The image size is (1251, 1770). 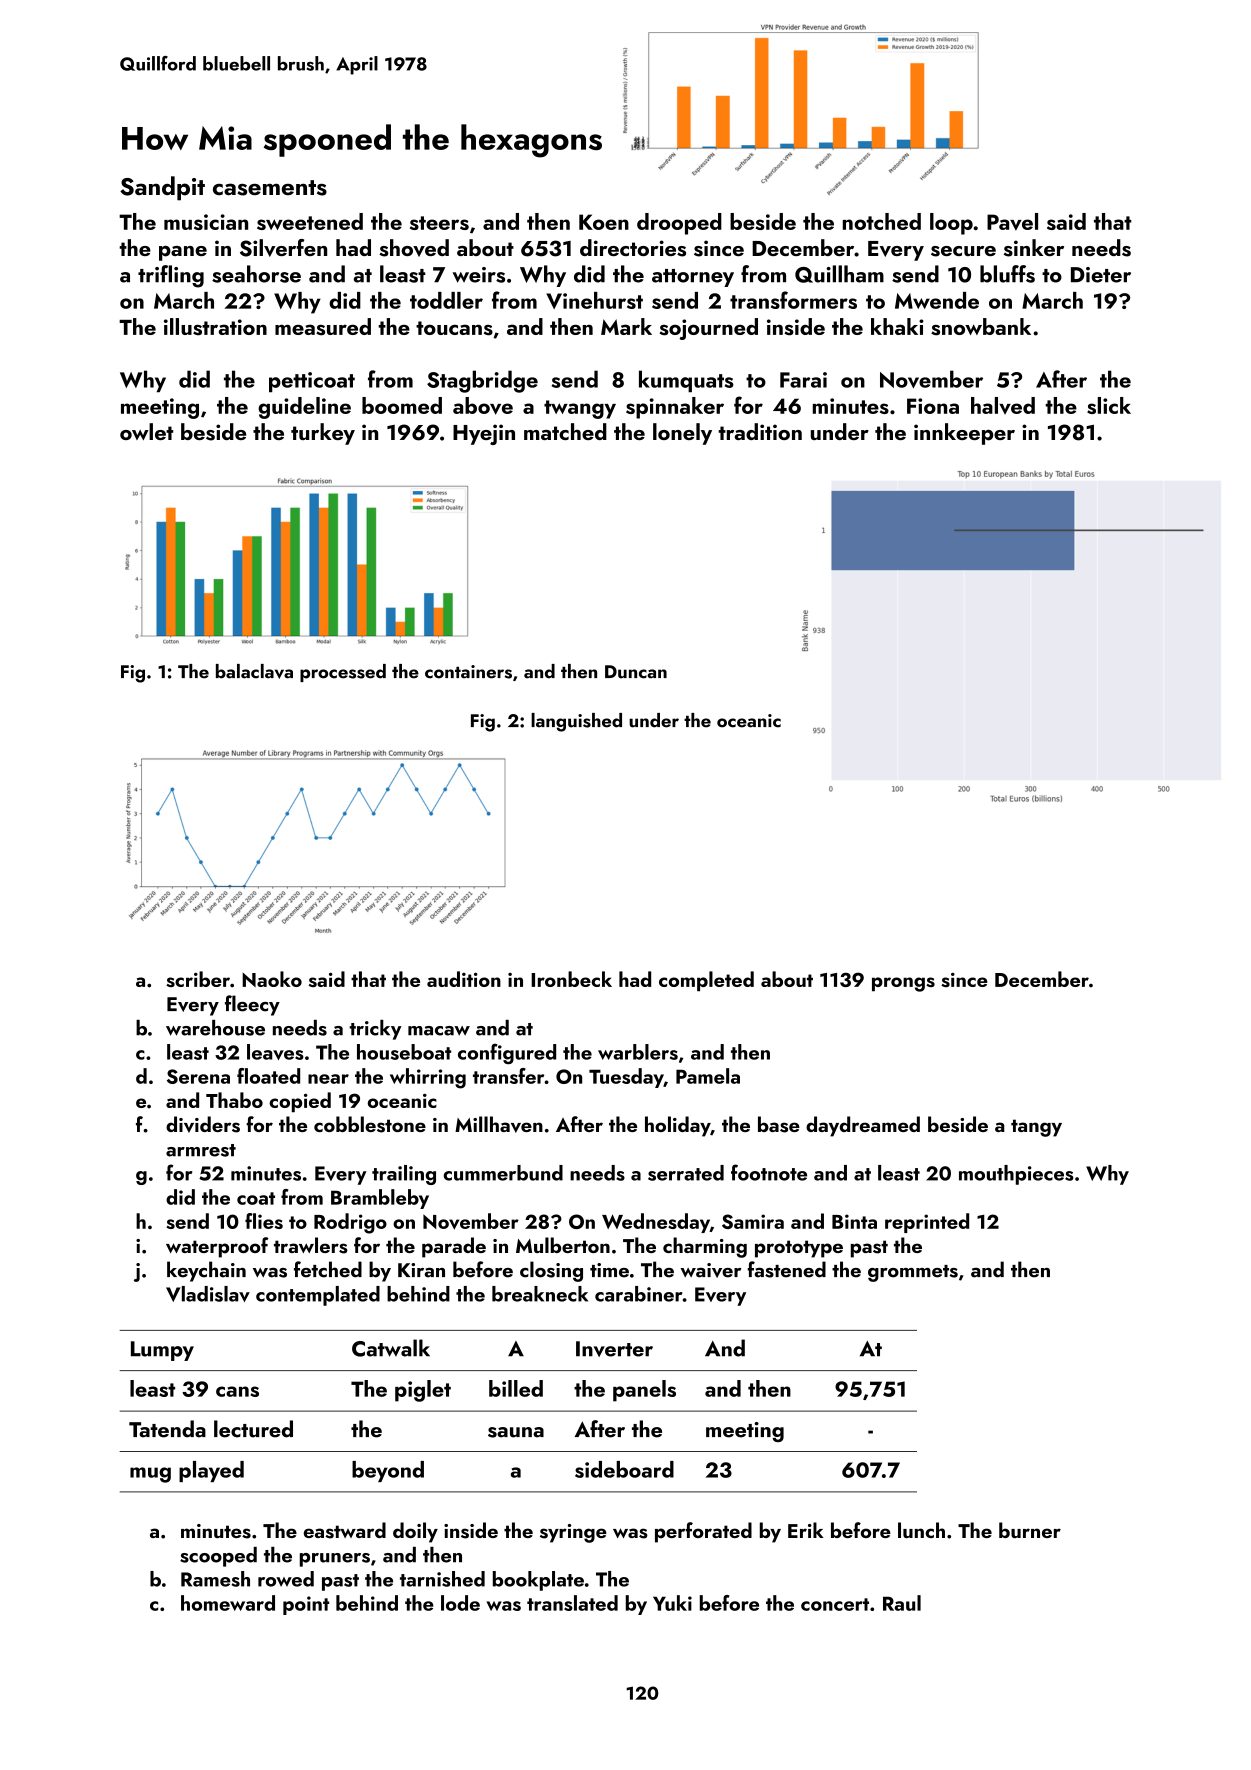 What do you see at coordinates (208, 1294) in the screenshot?
I see `Vladislav` at bounding box center [208, 1294].
